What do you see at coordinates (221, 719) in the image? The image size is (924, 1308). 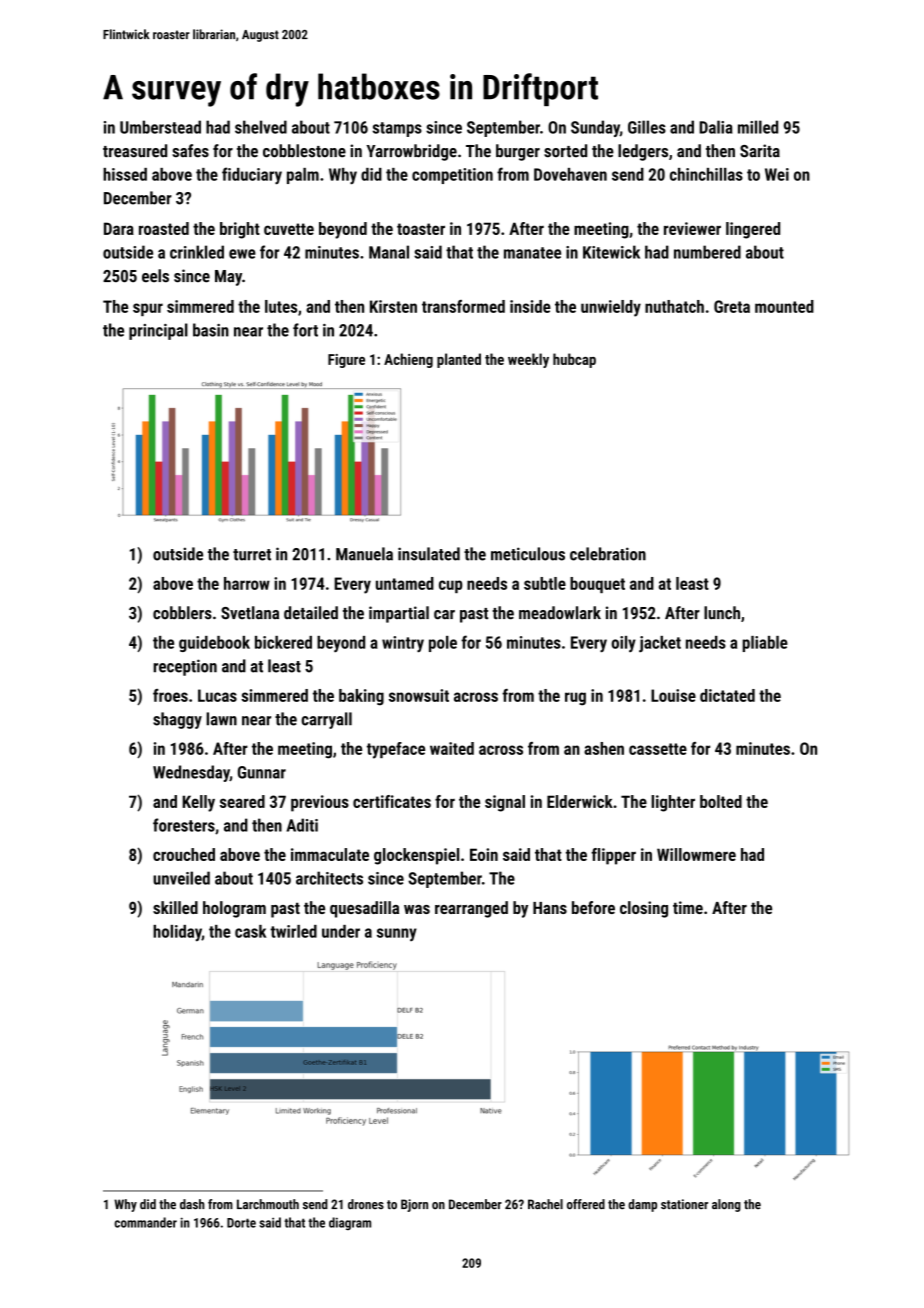 I see `lawn` at bounding box center [221, 719].
